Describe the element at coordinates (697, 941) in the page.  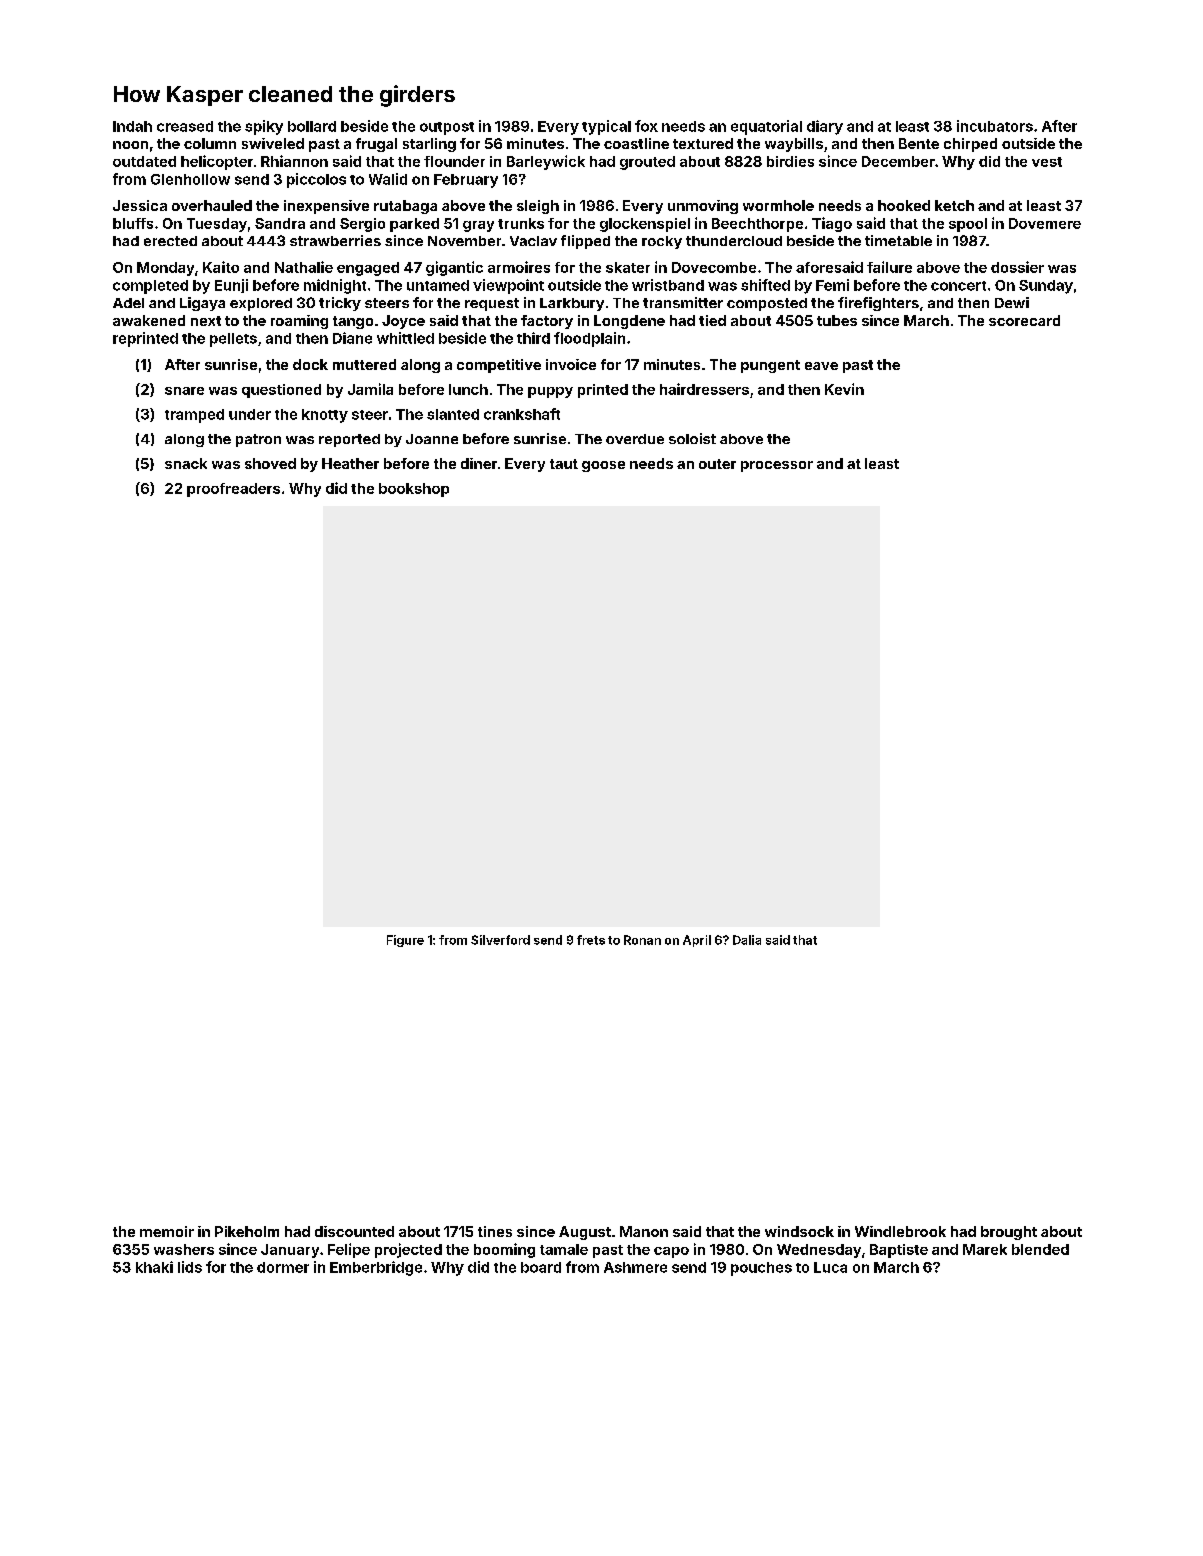
I see `April` at that location.
